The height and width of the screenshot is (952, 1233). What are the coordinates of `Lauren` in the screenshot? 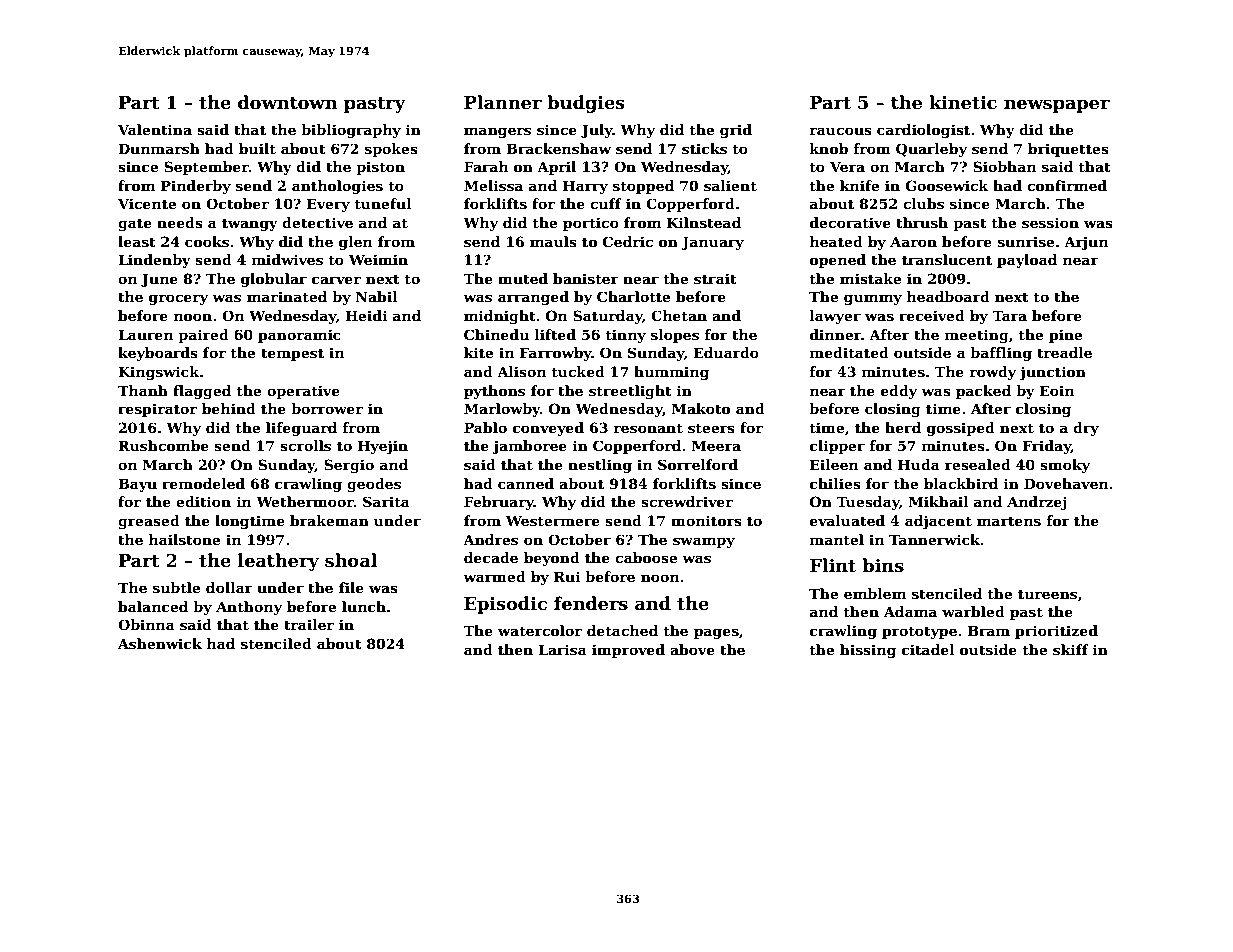 It's located at (145, 334).
